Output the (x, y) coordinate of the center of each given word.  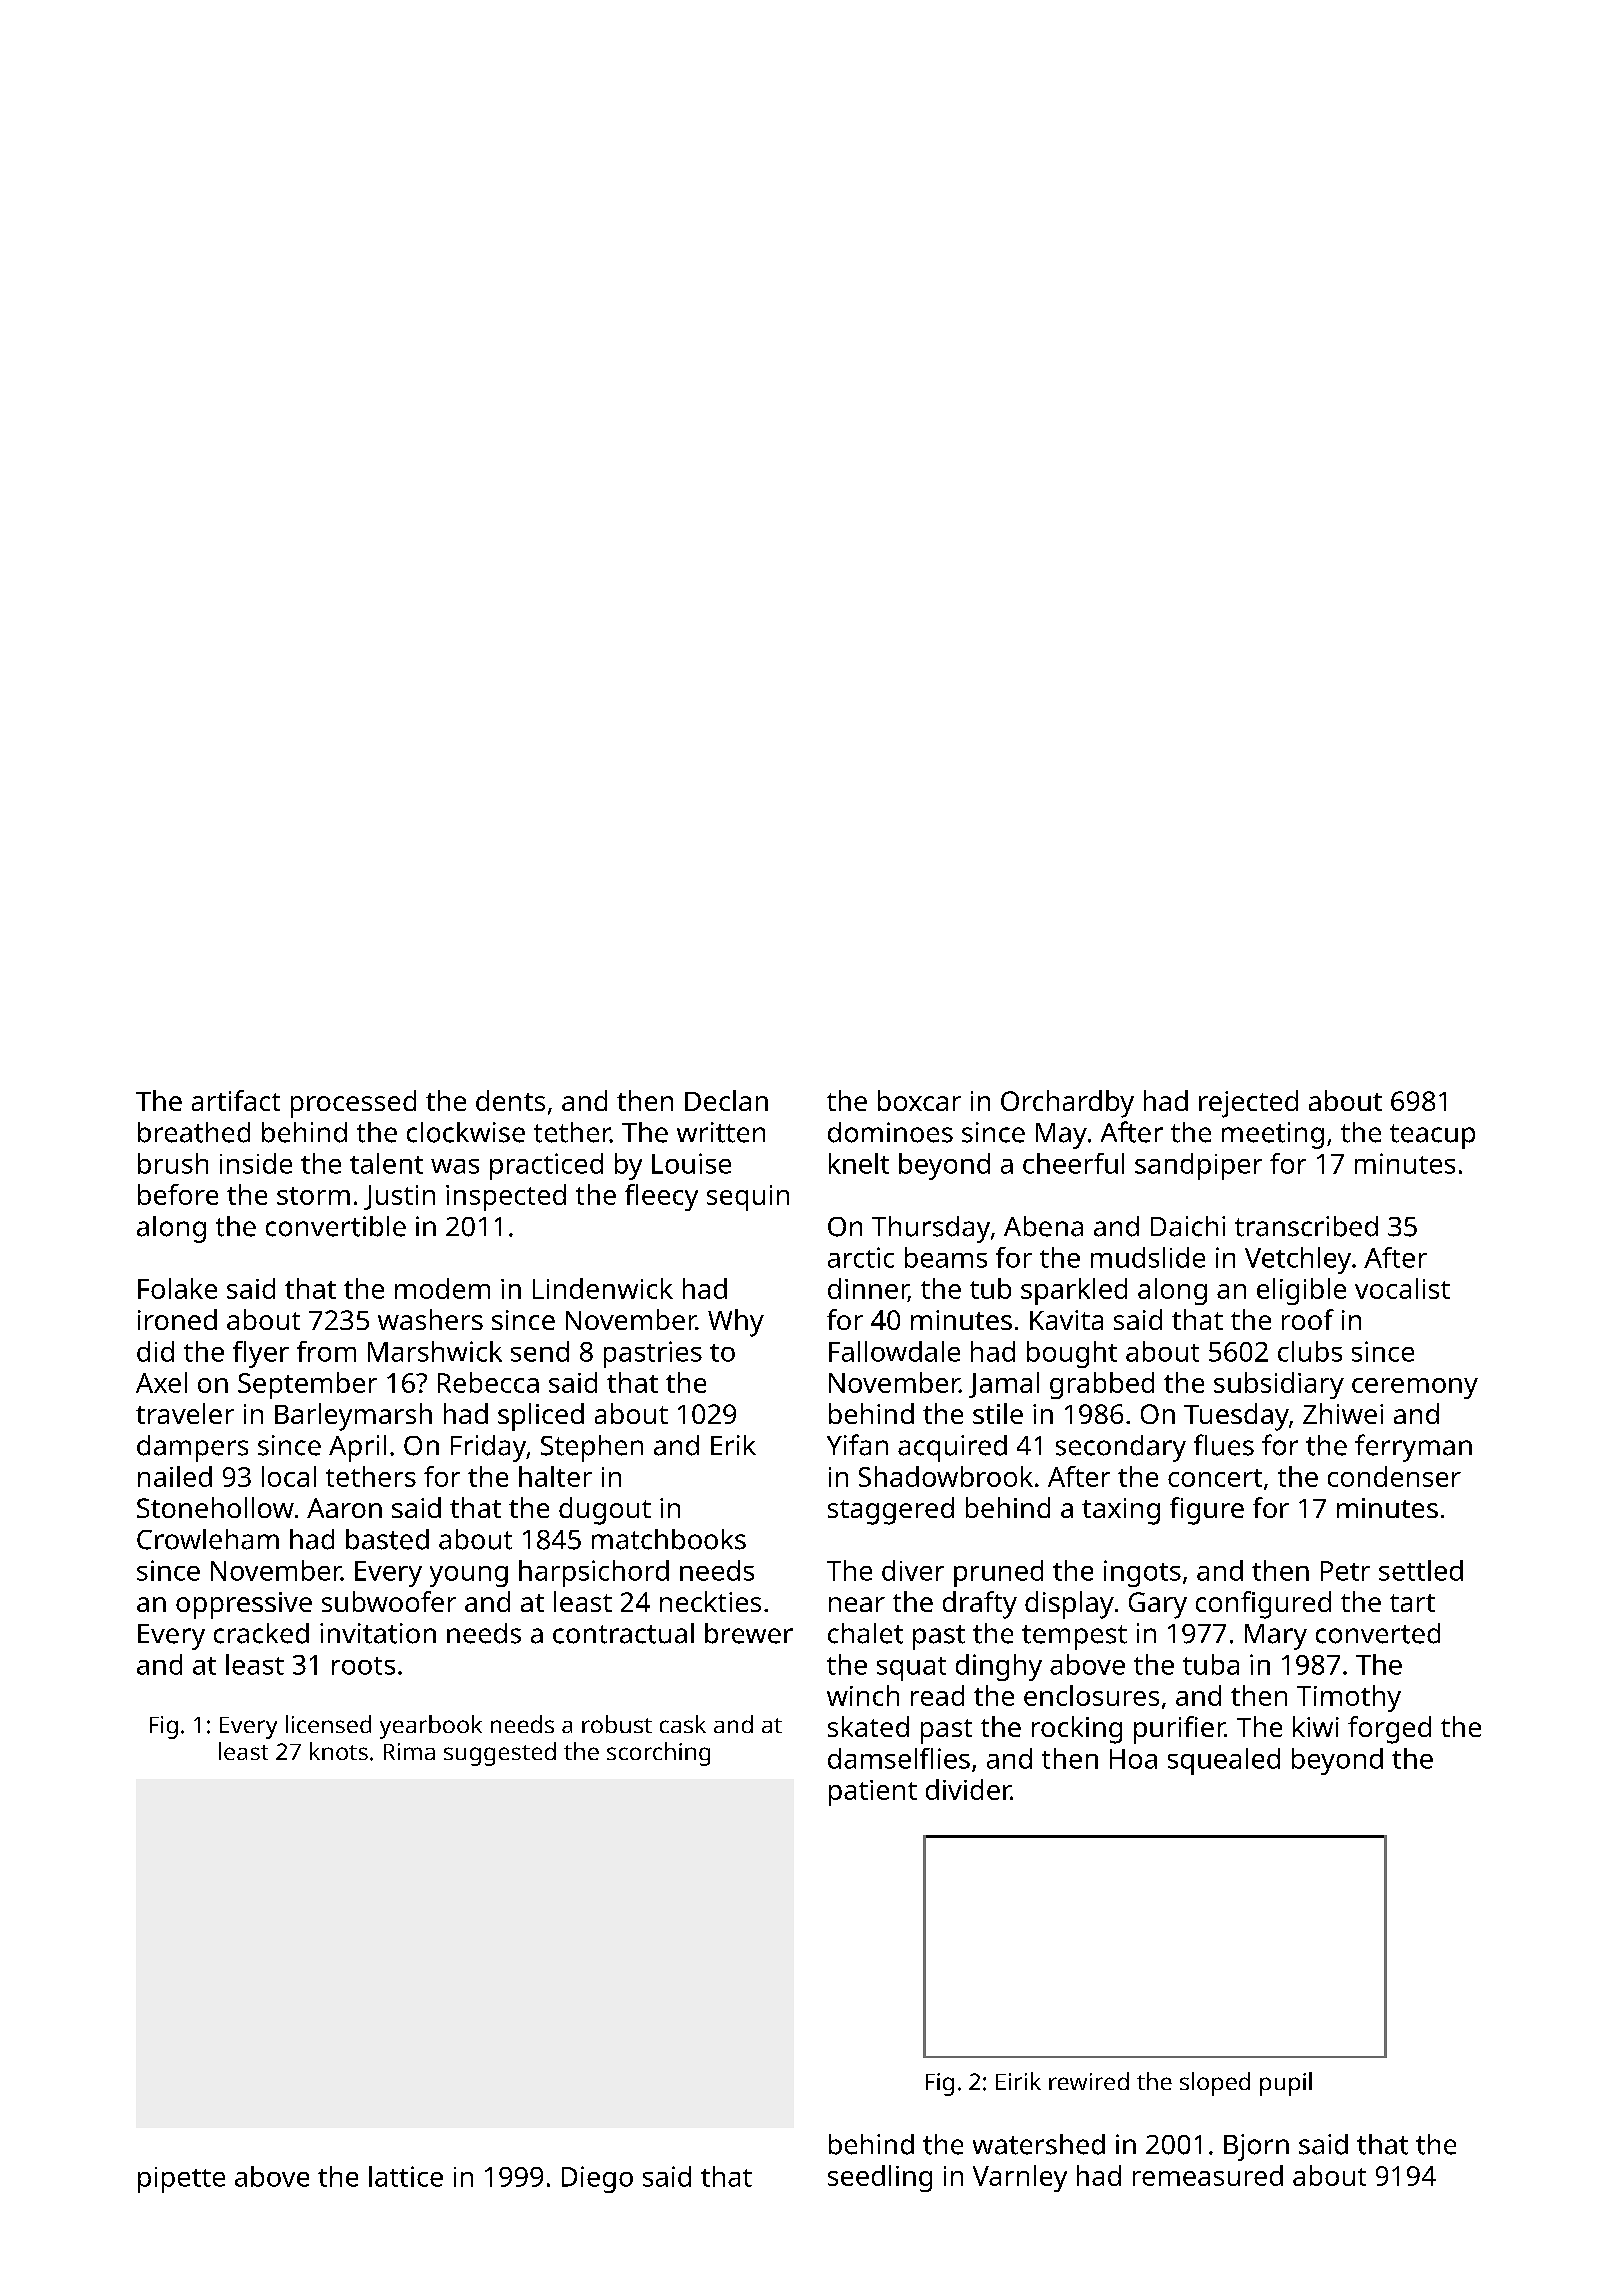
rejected (1248, 1104)
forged (1389, 1730)
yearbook (431, 1727)
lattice (406, 2176)
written (721, 1132)
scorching (658, 1754)
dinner (868, 1290)
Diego (597, 2179)
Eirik (1018, 2081)
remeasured (1208, 2175)
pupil (1286, 2084)
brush (173, 1163)
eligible (1301, 1291)
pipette (181, 2180)
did (155, 1351)
